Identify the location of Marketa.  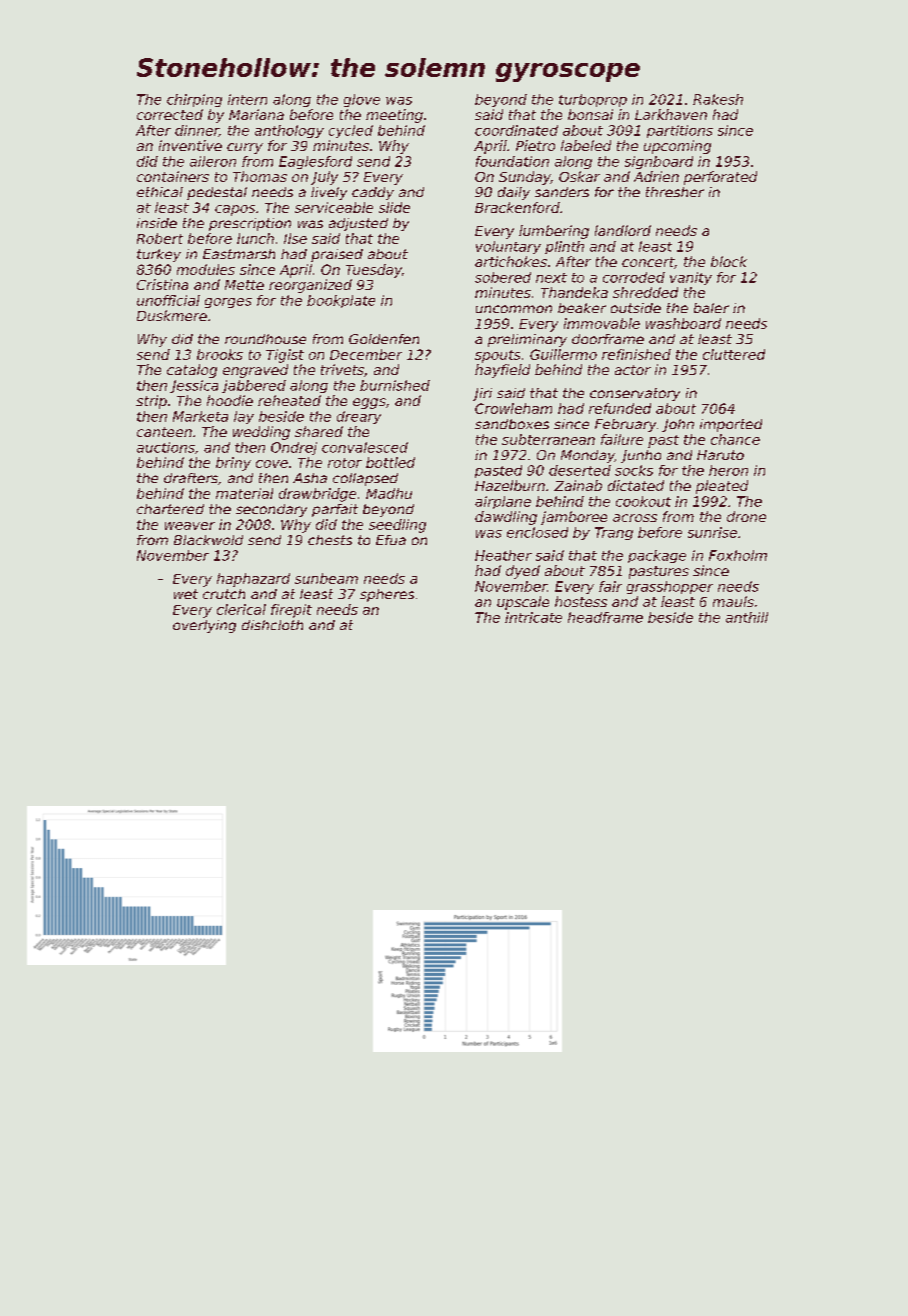
(200, 416).
